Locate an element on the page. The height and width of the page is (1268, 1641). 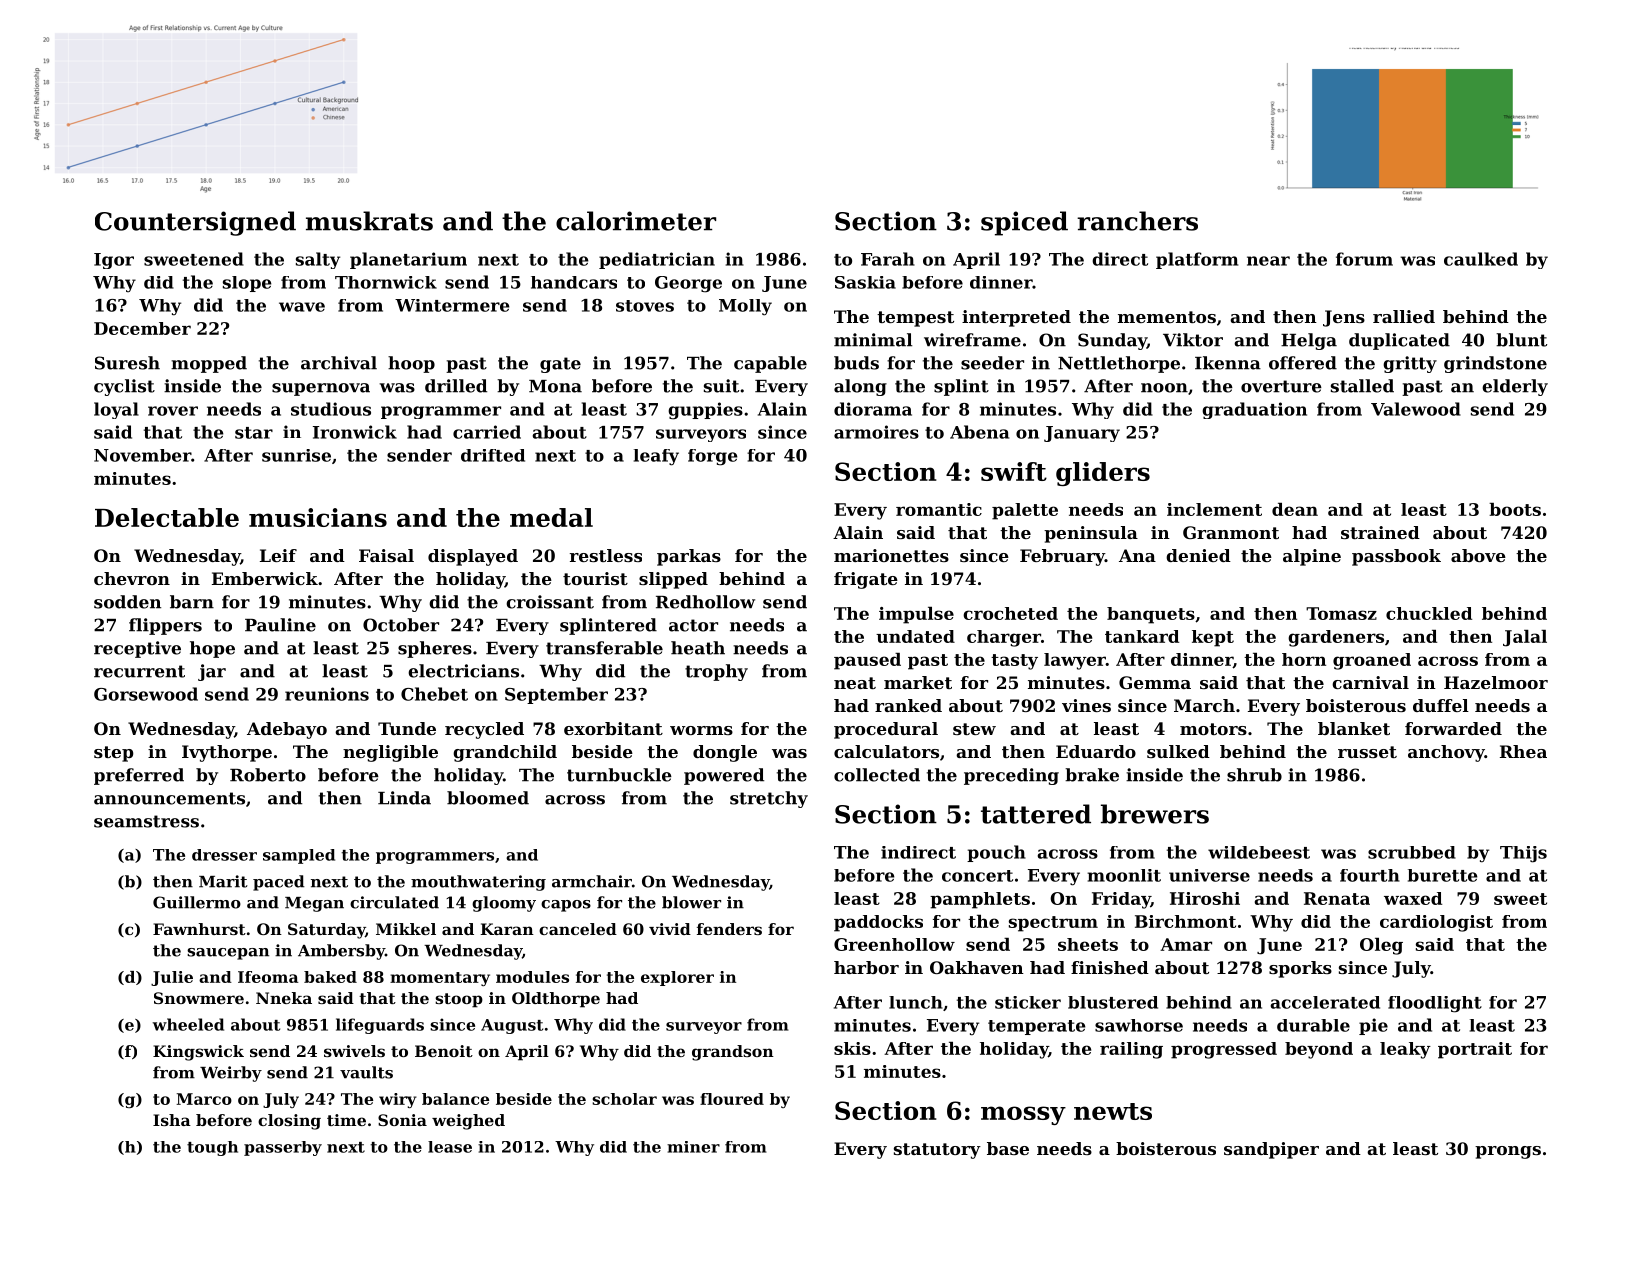
Linda is located at coordinates (404, 798).
